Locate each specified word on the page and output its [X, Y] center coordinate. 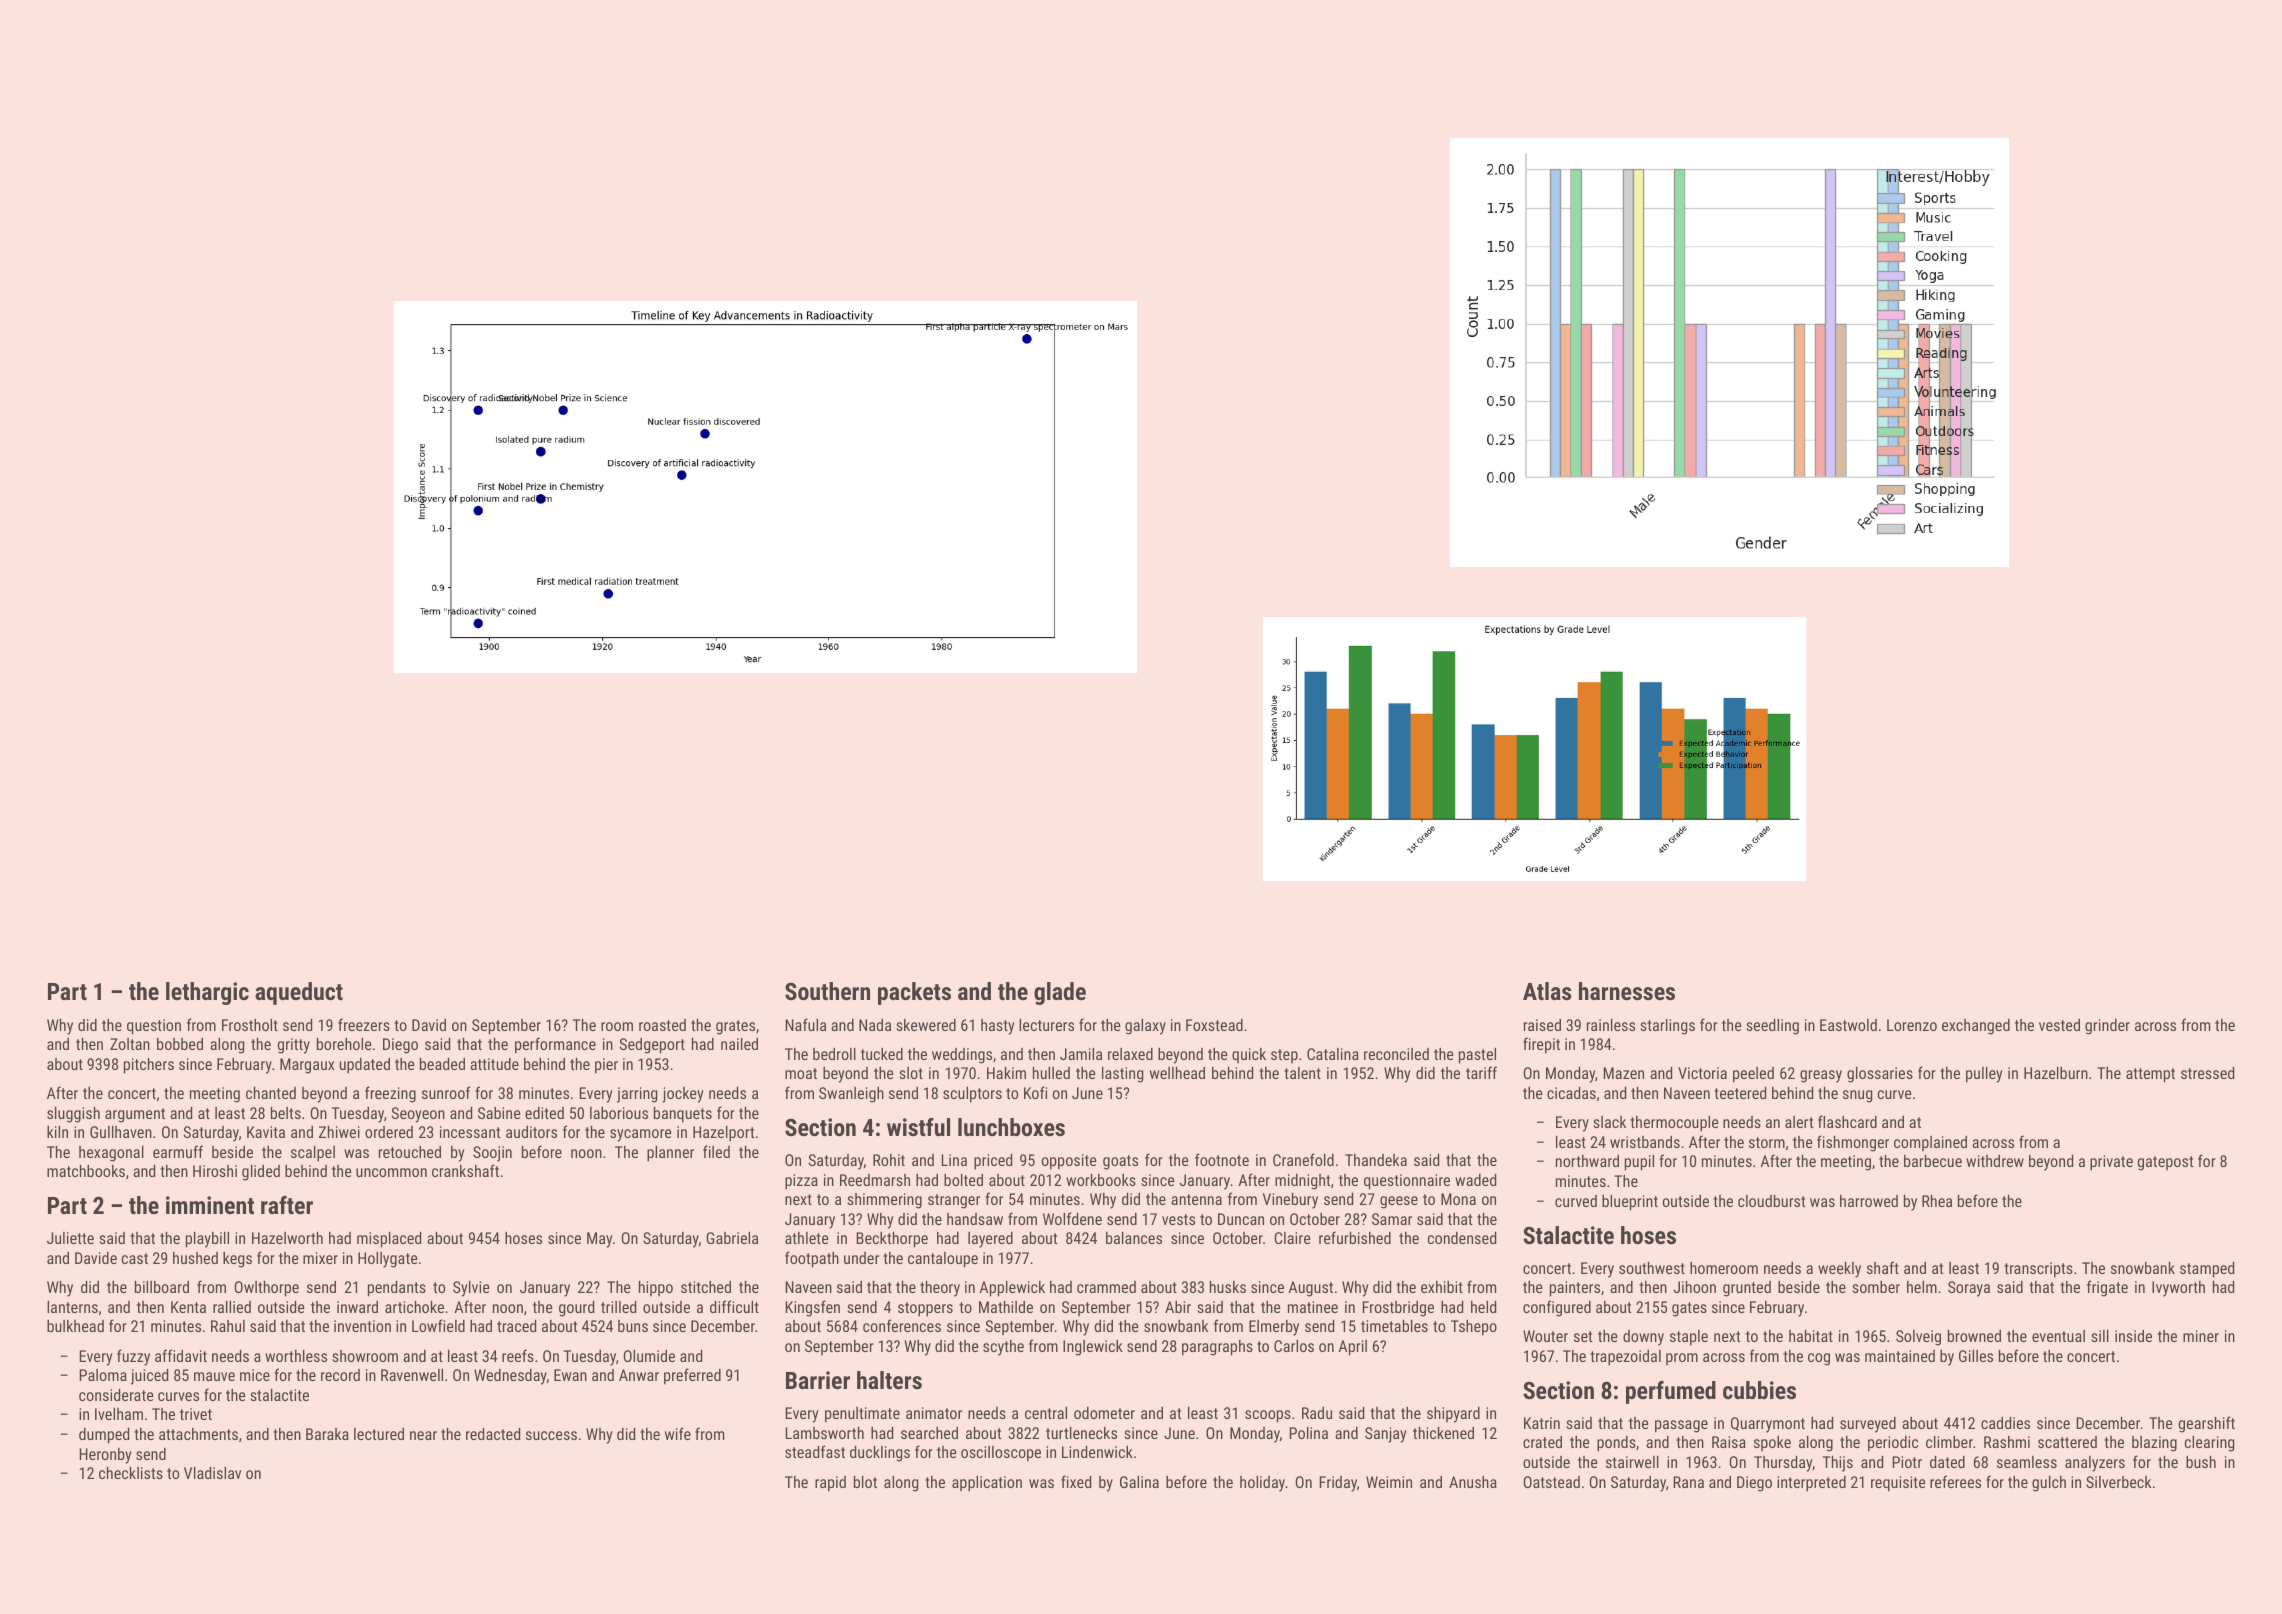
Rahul [228, 1326]
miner [2201, 1336]
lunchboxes [1011, 1127]
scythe [1003, 1348]
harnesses [1627, 991]
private [2111, 1163]
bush [2201, 1462]
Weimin [1389, 1482]
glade [1060, 993]
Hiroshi [215, 1171]
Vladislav [212, 1473]
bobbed [180, 1044]
